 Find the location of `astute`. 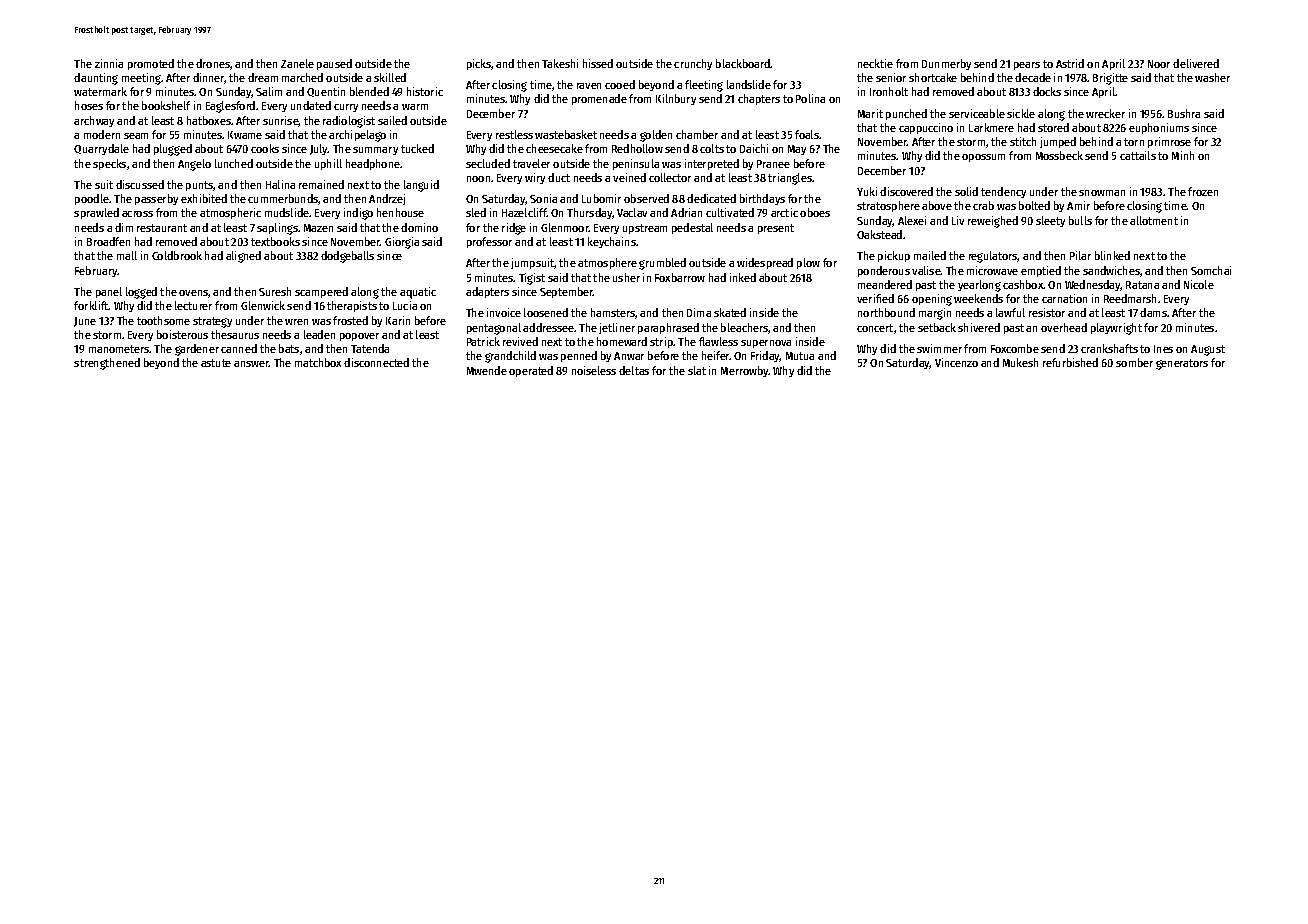

astute is located at coordinates (216, 363).
